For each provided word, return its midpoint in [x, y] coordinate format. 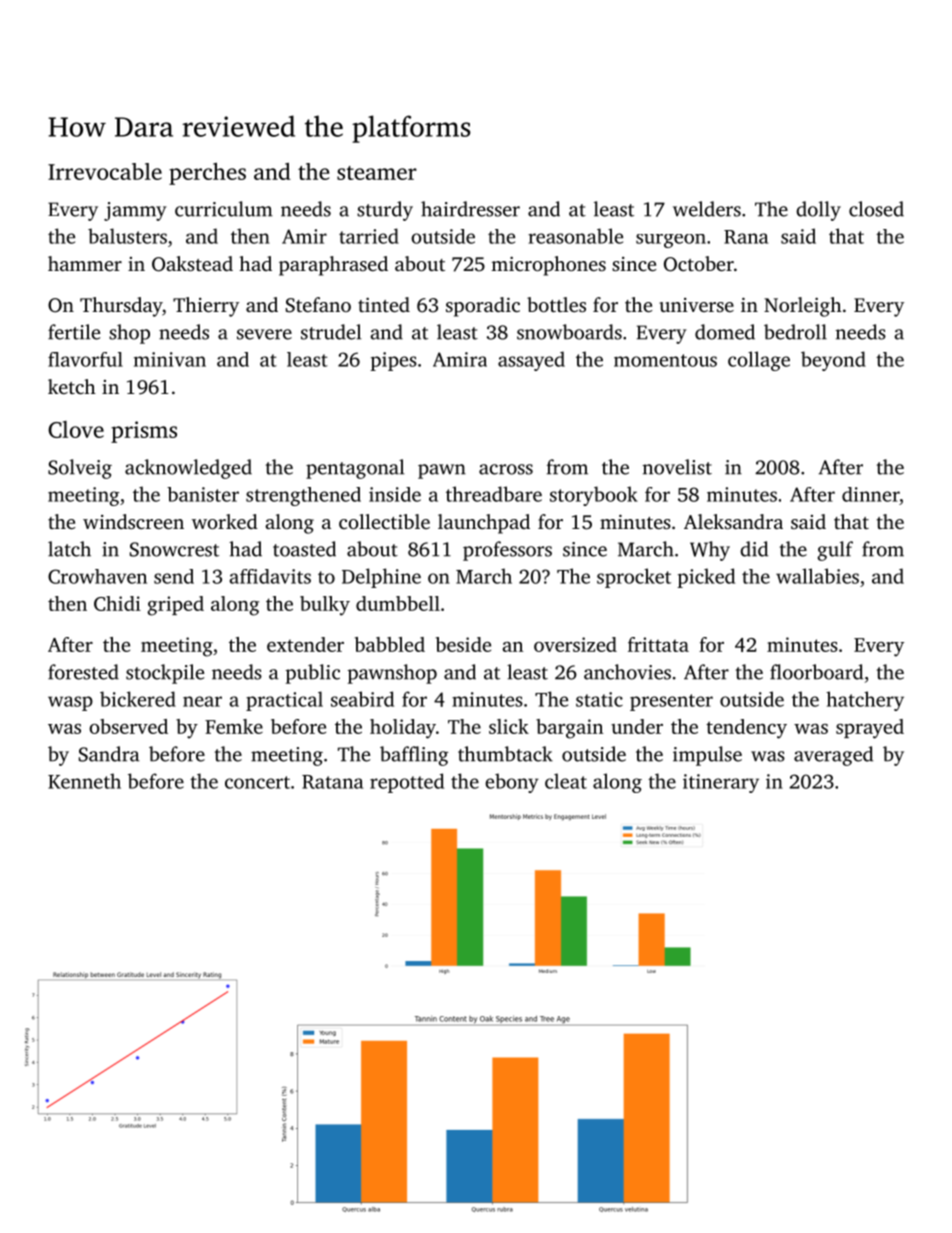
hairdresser [470, 209]
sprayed [870, 729]
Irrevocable [105, 171]
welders [707, 209]
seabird [362, 699]
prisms [144, 432]
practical [284, 701]
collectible [384, 521]
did [754, 549]
